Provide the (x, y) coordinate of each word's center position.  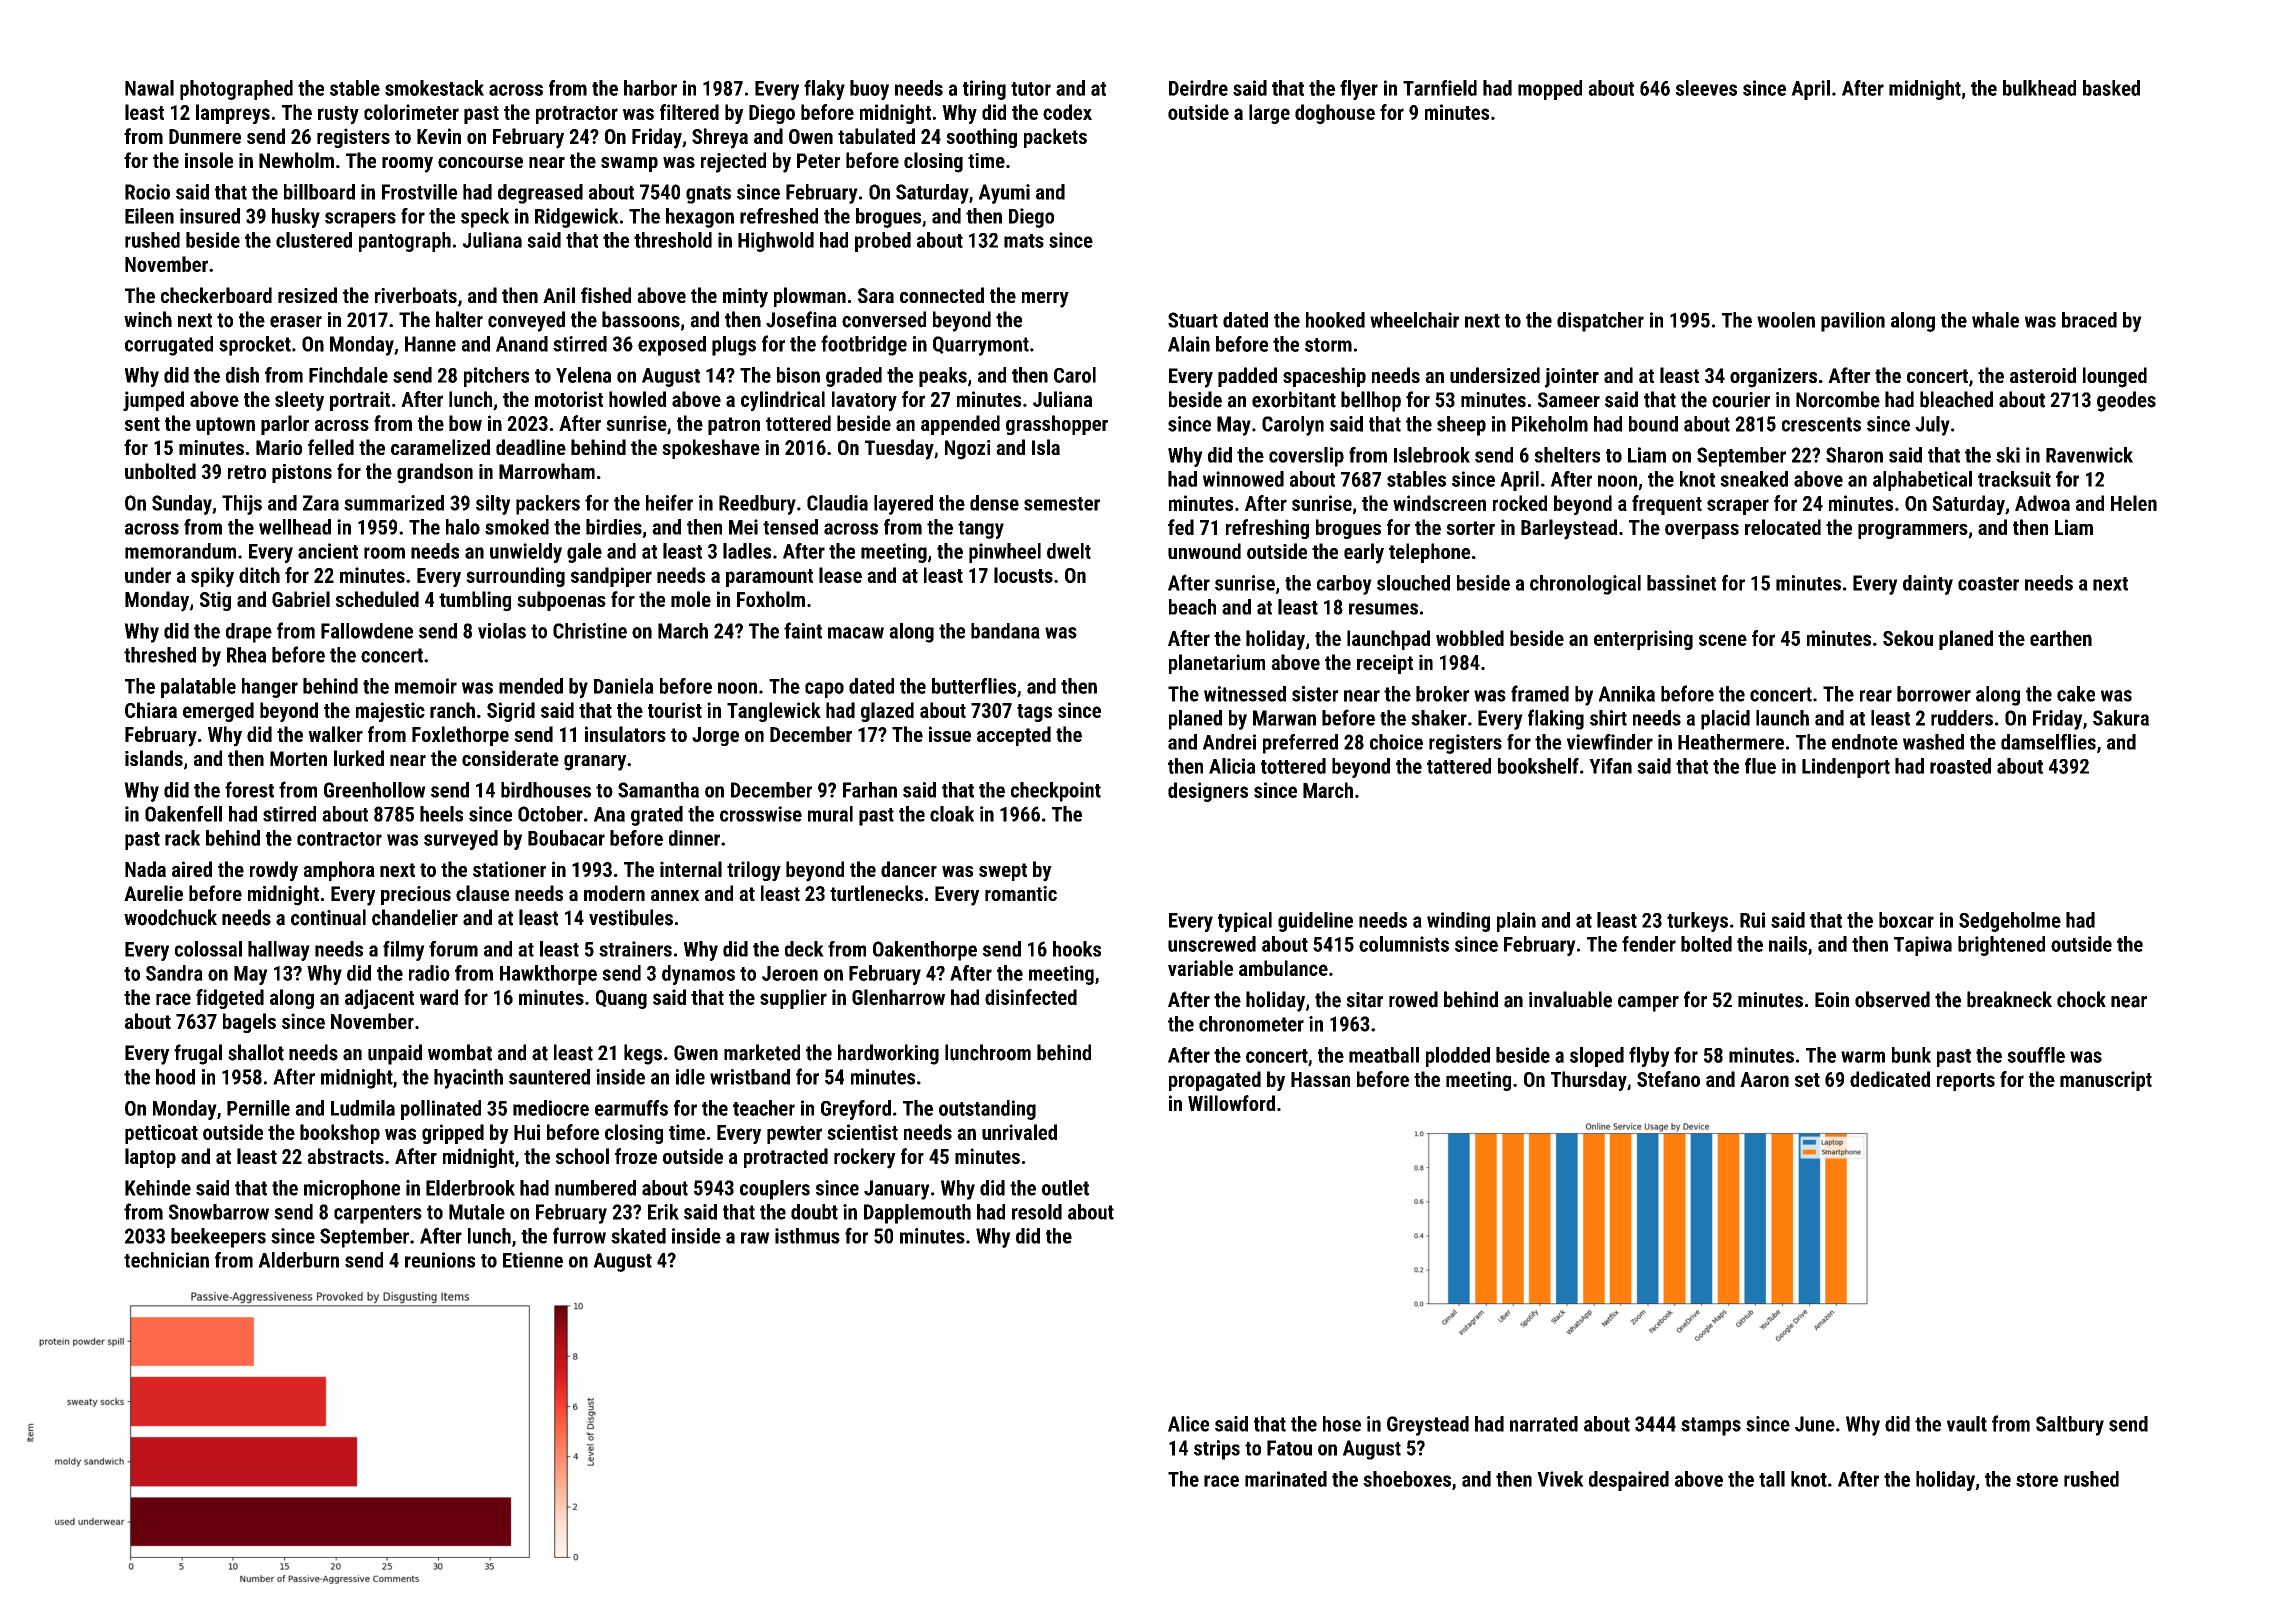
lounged (2115, 377)
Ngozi (968, 450)
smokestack (434, 88)
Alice (1188, 1424)
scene (1723, 640)
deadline (531, 447)
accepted (1014, 736)
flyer (1359, 90)
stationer (509, 869)
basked (2111, 88)
